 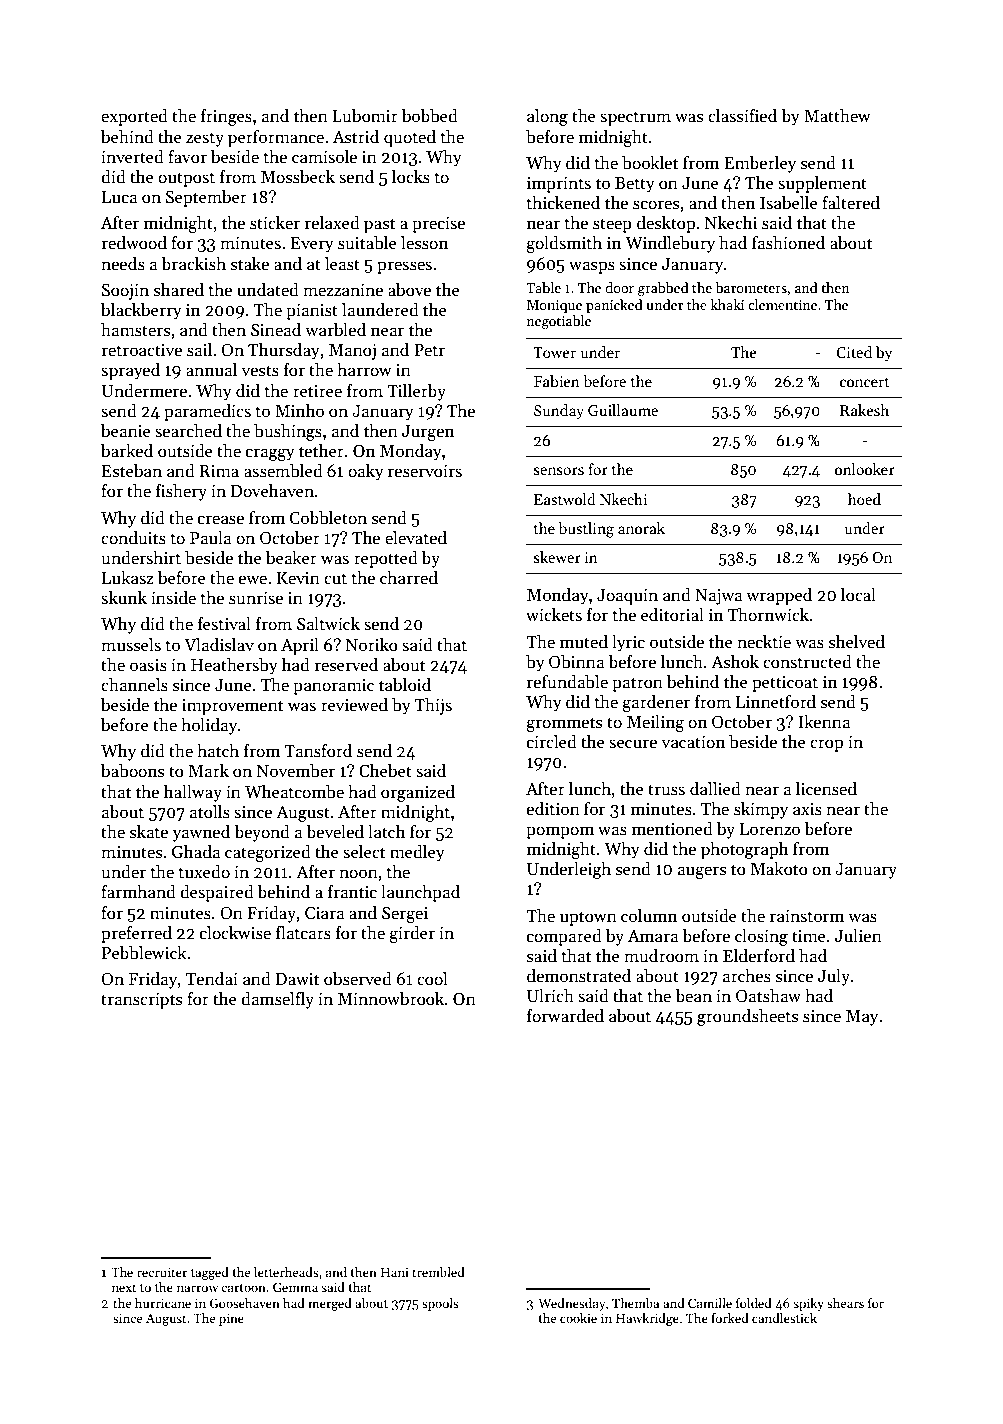 What do you see at coordinates (730, 1318) in the screenshot?
I see `forked` at bounding box center [730, 1318].
